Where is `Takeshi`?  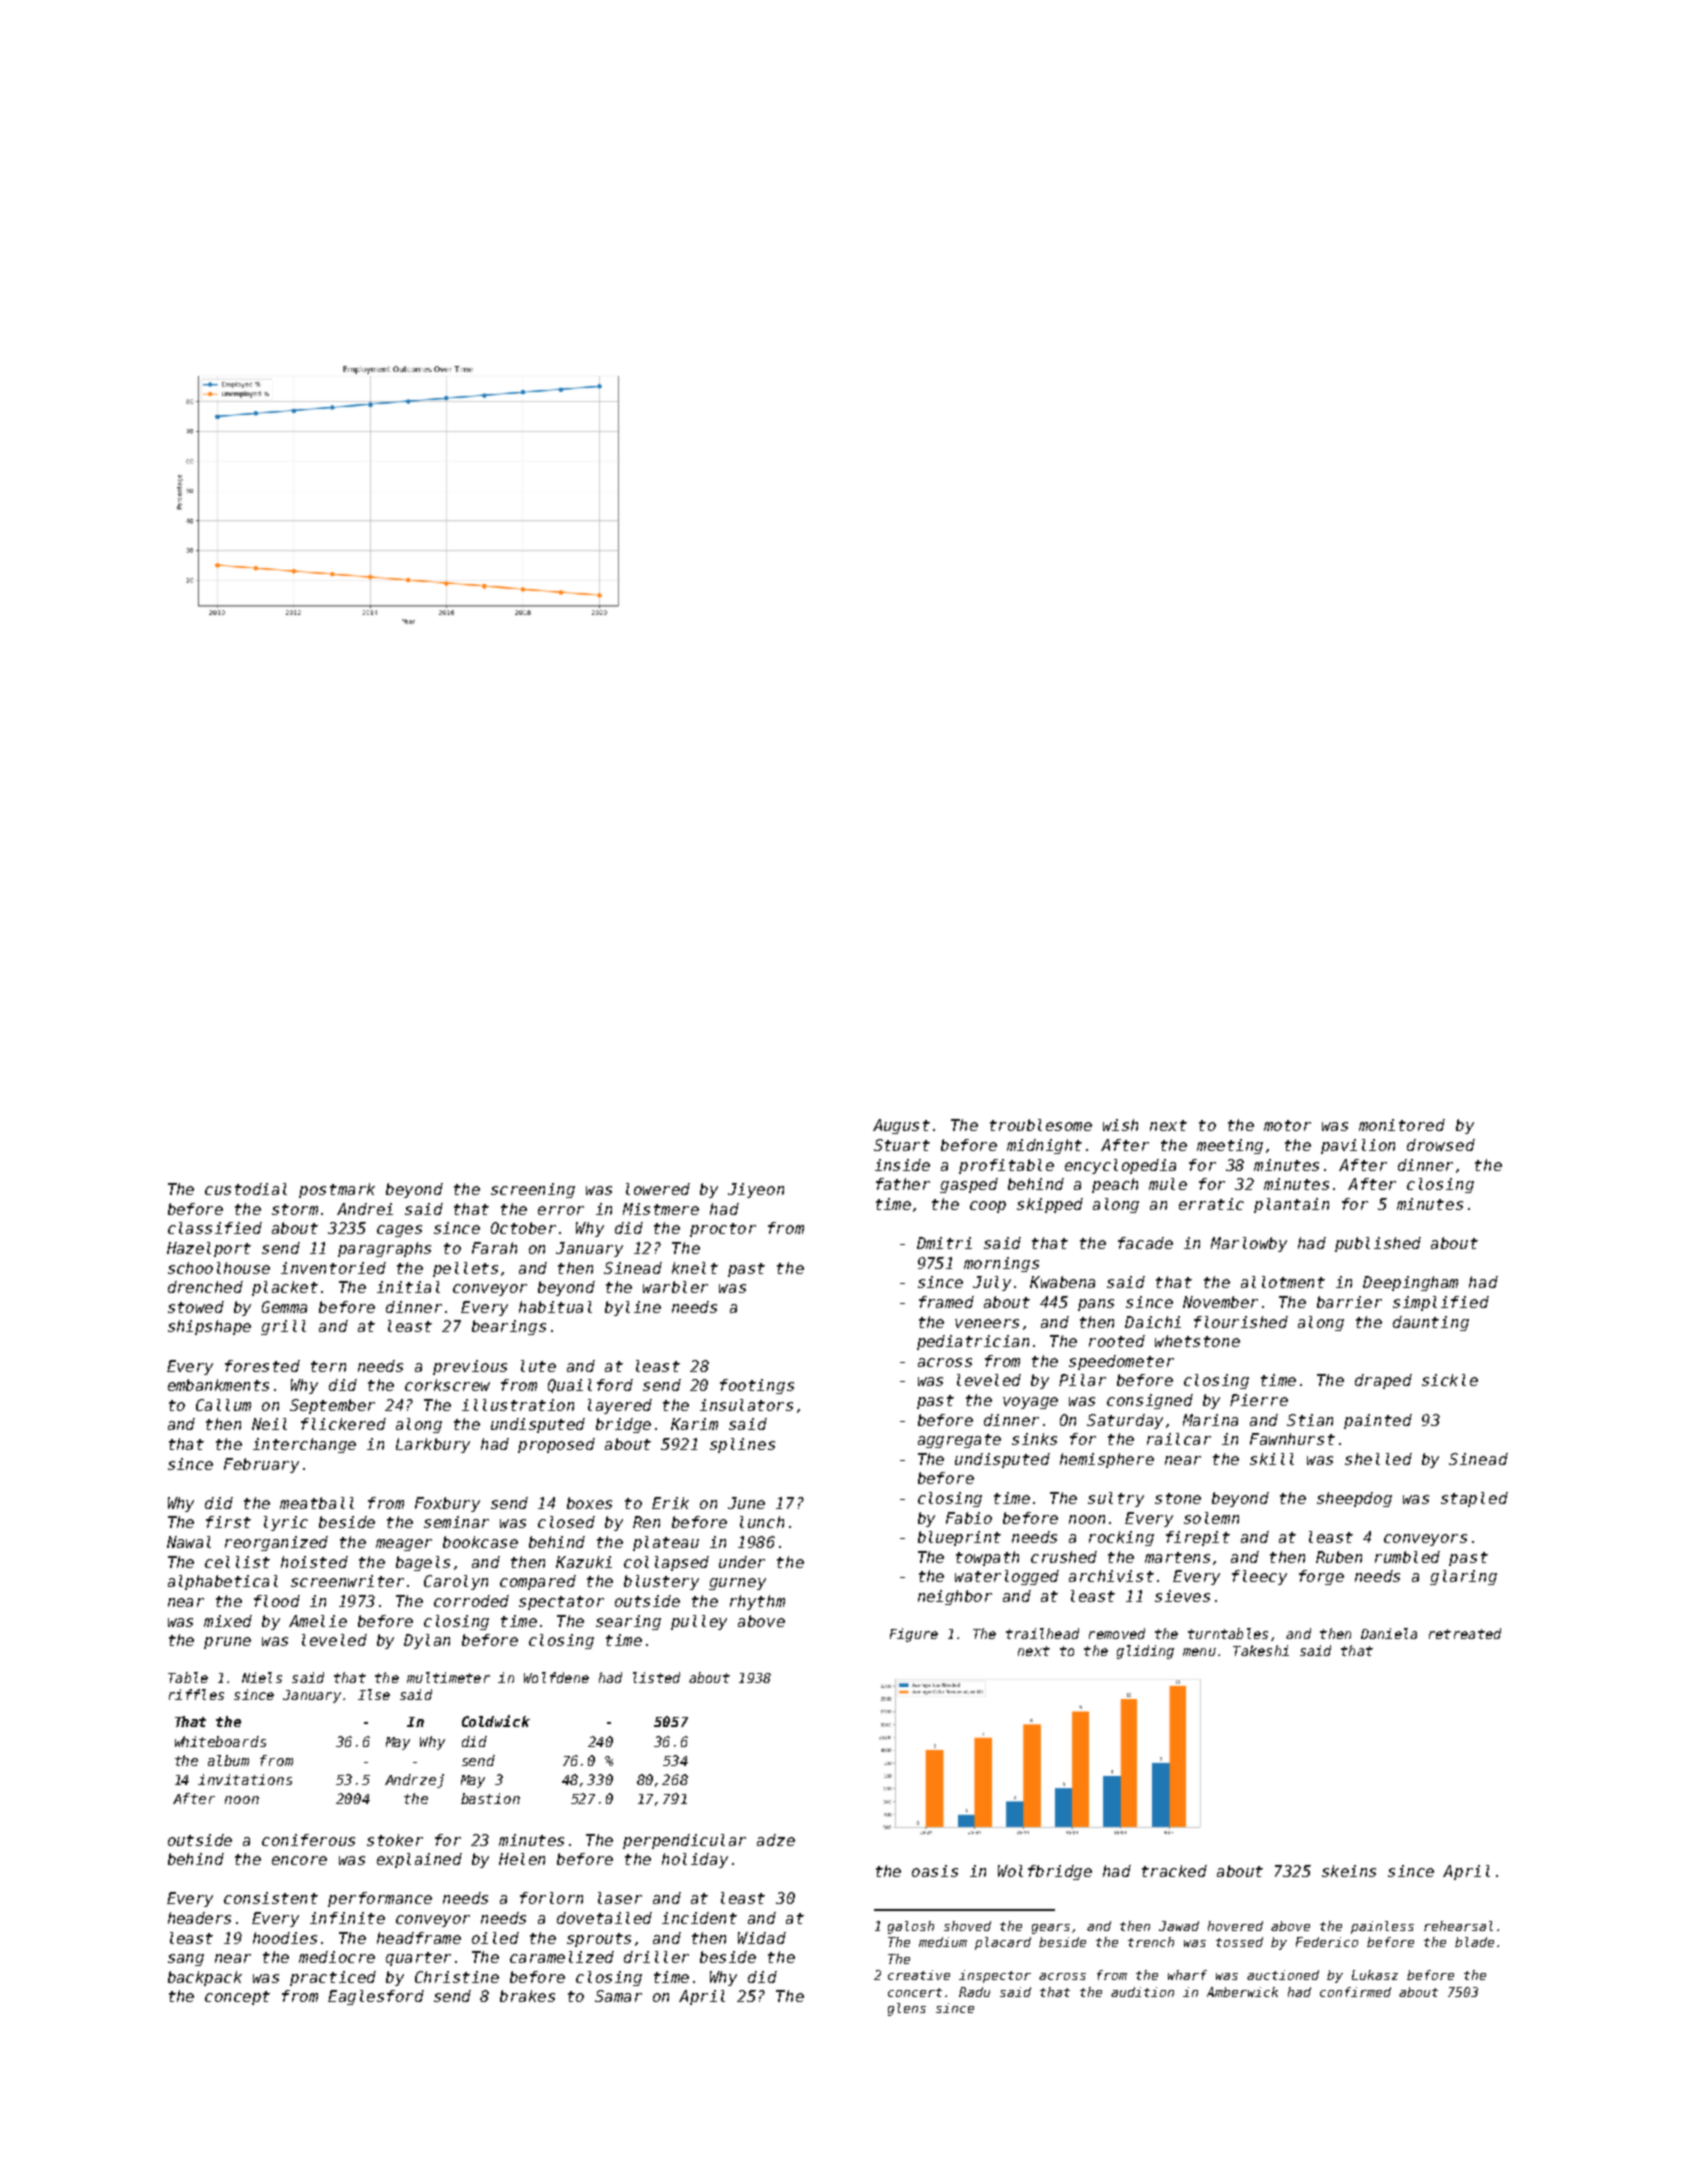 Takeshi is located at coordinates (1261, 1650).
